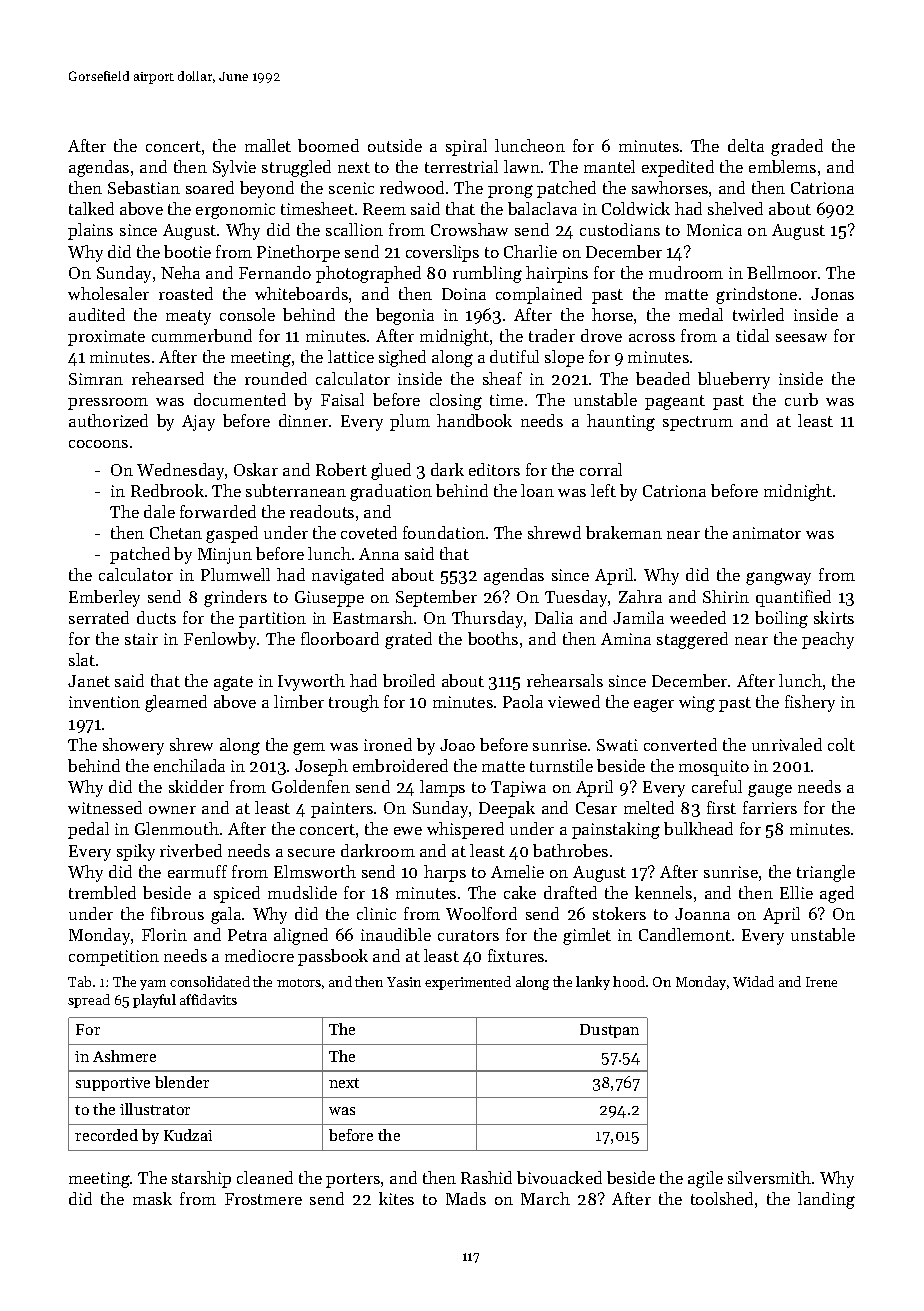 Image resolution: width=924 pixels, height=1311 pixels. Describe the element at coordinates (197, 871) in the document. I see `earmuff` at that location.
